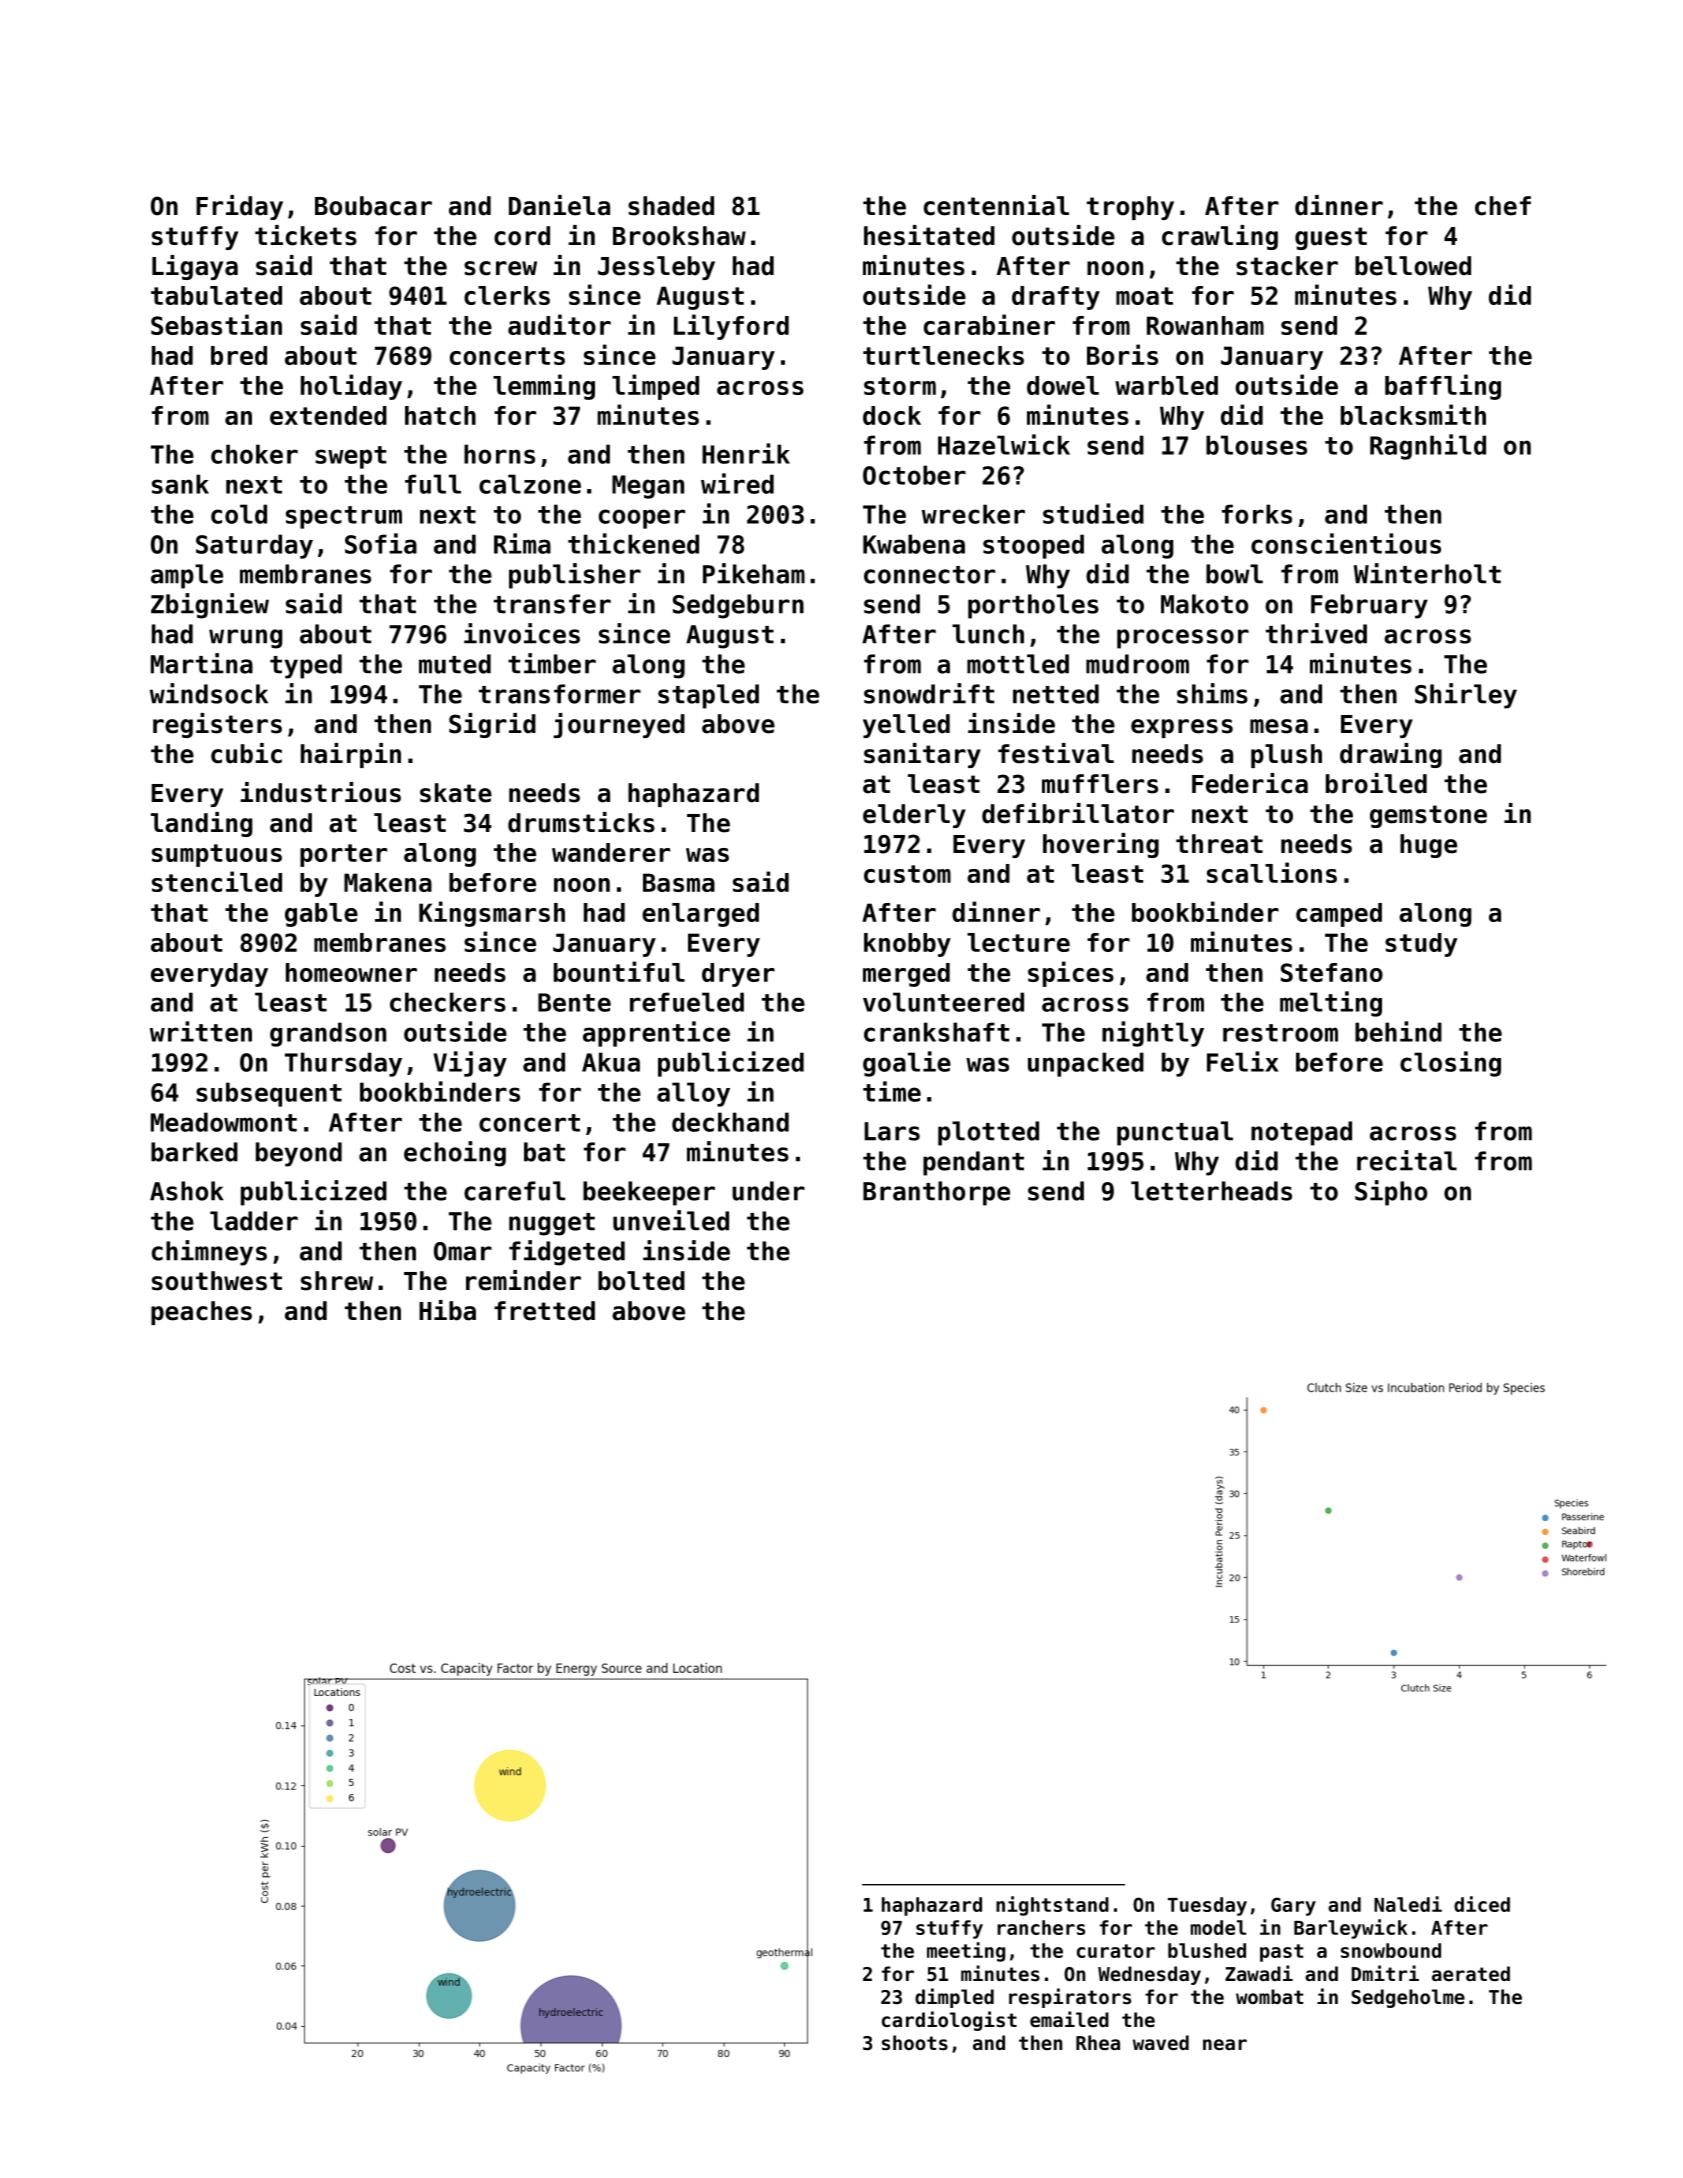 The image size is (1683, 2178). Describe the element at coordinates (447, 1310) in the screenshot. I see `Hiba` at that location.
